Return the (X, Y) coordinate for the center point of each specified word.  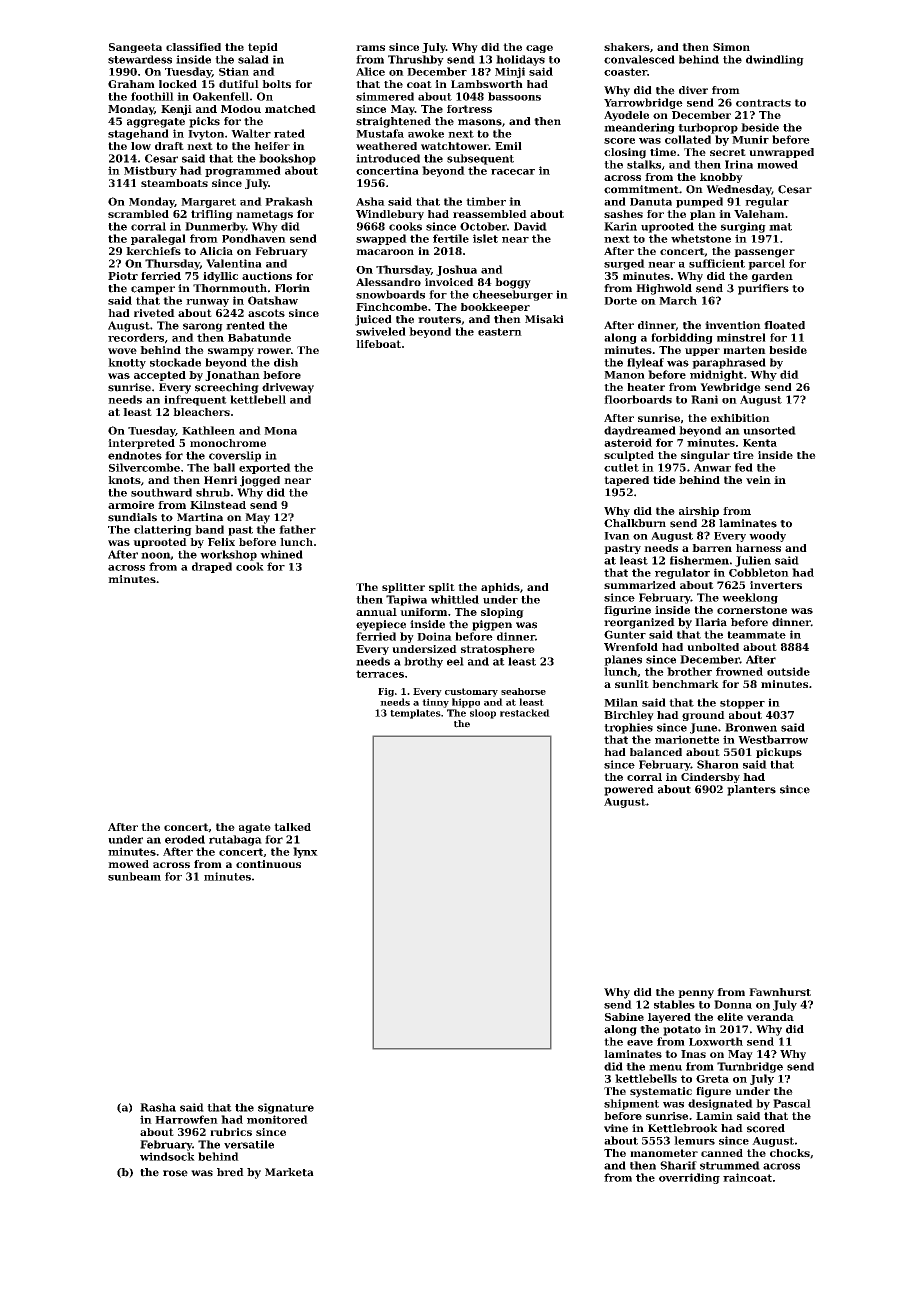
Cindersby (710, 778)
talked (292, 827)
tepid (263, 48)
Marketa (289, 1172)
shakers (627, 47)
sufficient (717, 263)
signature (286, 1108)
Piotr (123, 276)
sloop (483, 714)
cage (539, 49)
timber (486, 201)
